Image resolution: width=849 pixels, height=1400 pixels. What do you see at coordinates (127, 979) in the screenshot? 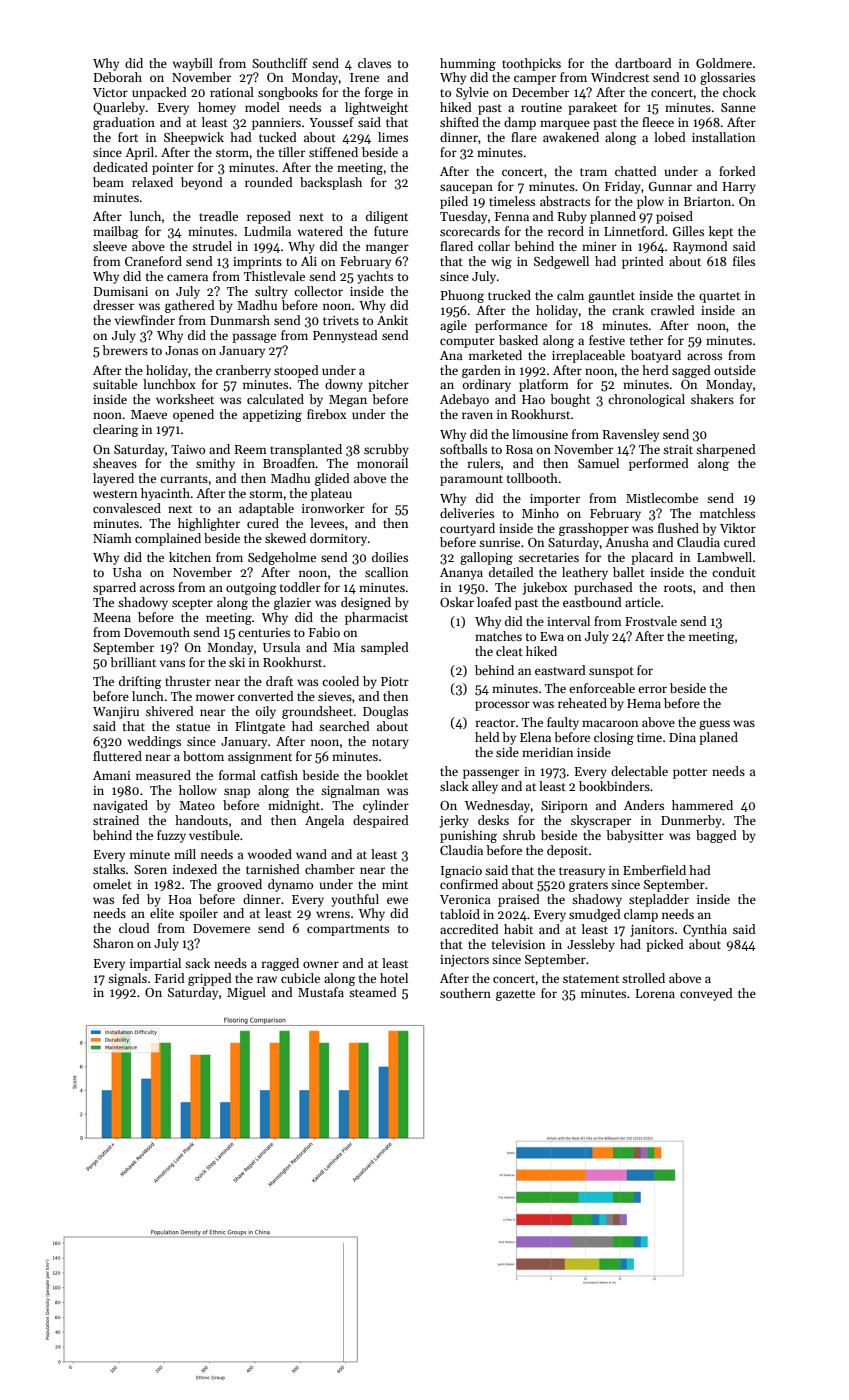
I see `signals` at bounding box center [127, 979].
